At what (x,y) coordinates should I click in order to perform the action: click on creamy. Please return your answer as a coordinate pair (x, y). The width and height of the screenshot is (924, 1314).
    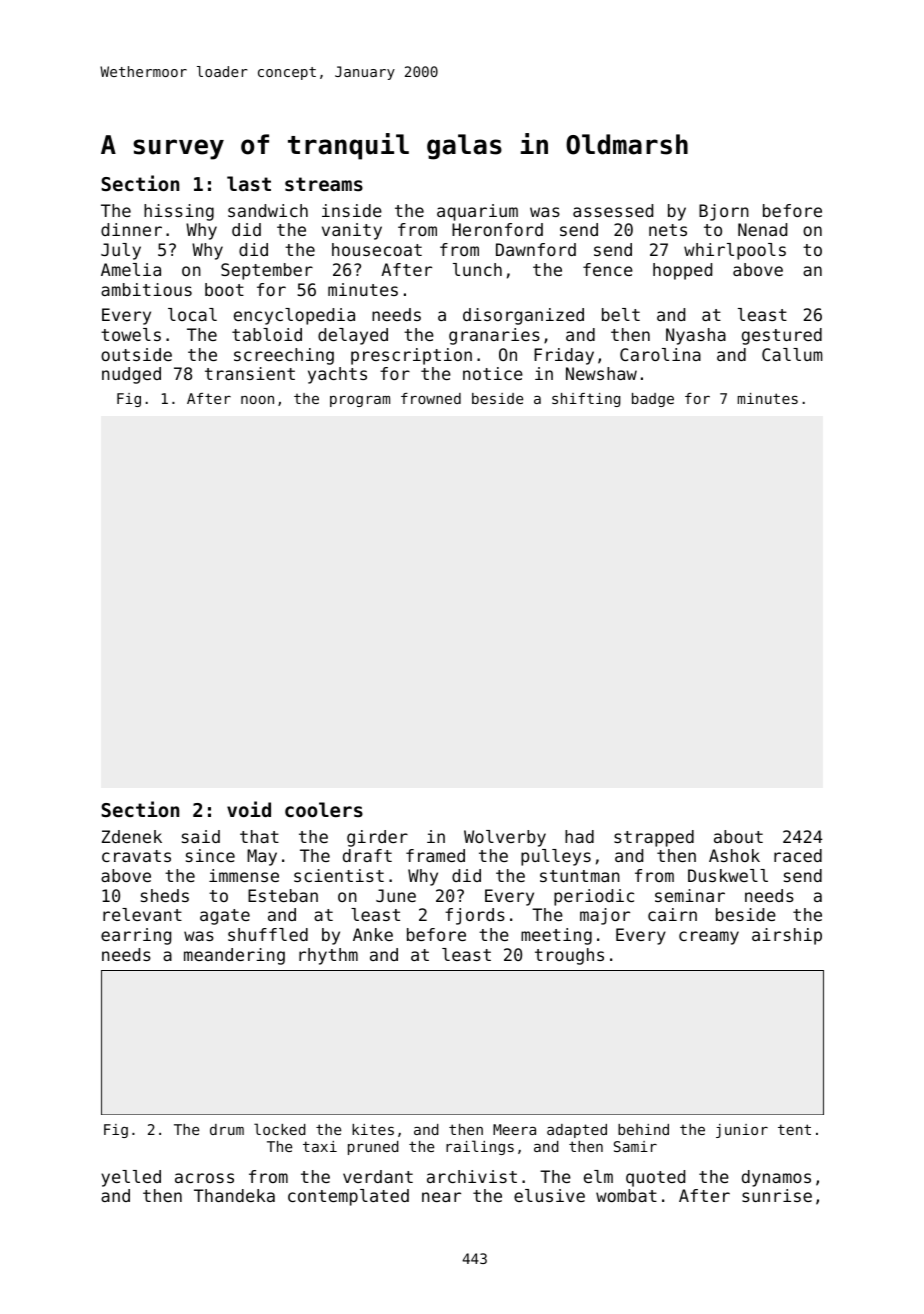
    Looking at the image, I should click on (709, 938).
